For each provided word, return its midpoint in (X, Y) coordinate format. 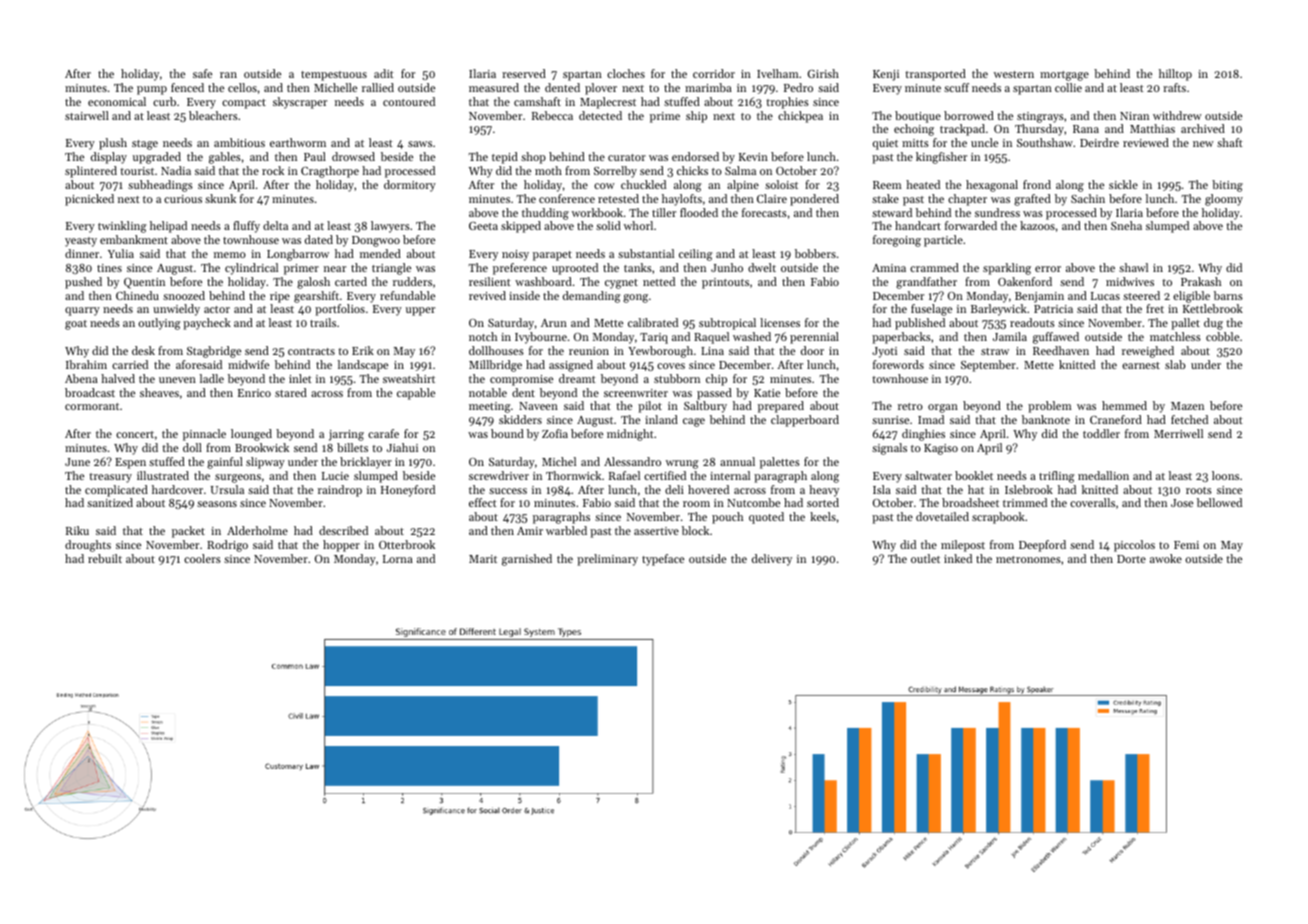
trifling (1056, 477)
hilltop (1175, 75)
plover (601, 89)
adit (384, 73)
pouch (727, 518)
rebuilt (105, 558)
